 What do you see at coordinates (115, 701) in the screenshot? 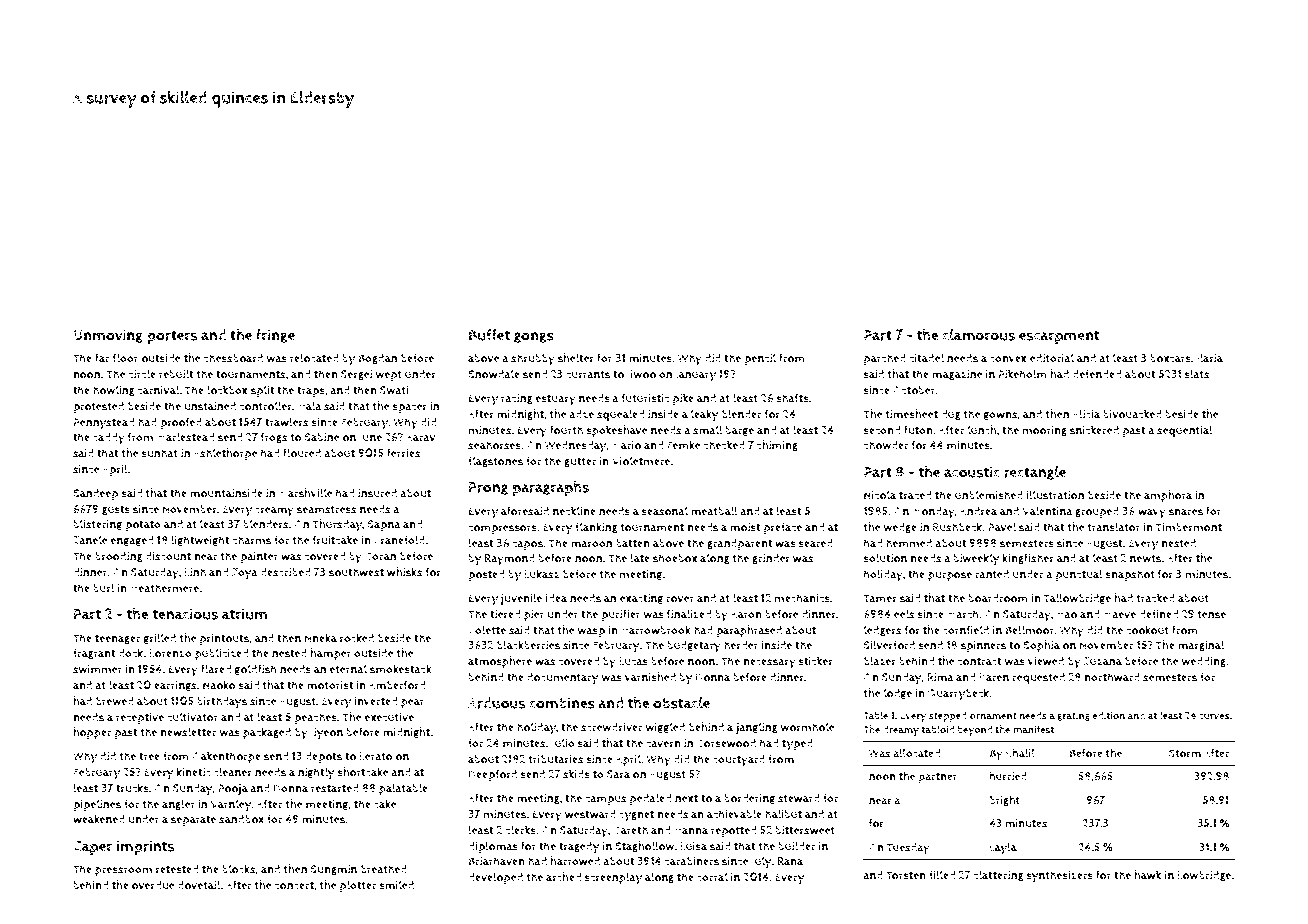
I see `brewed` at bounding box center [115, 701].
